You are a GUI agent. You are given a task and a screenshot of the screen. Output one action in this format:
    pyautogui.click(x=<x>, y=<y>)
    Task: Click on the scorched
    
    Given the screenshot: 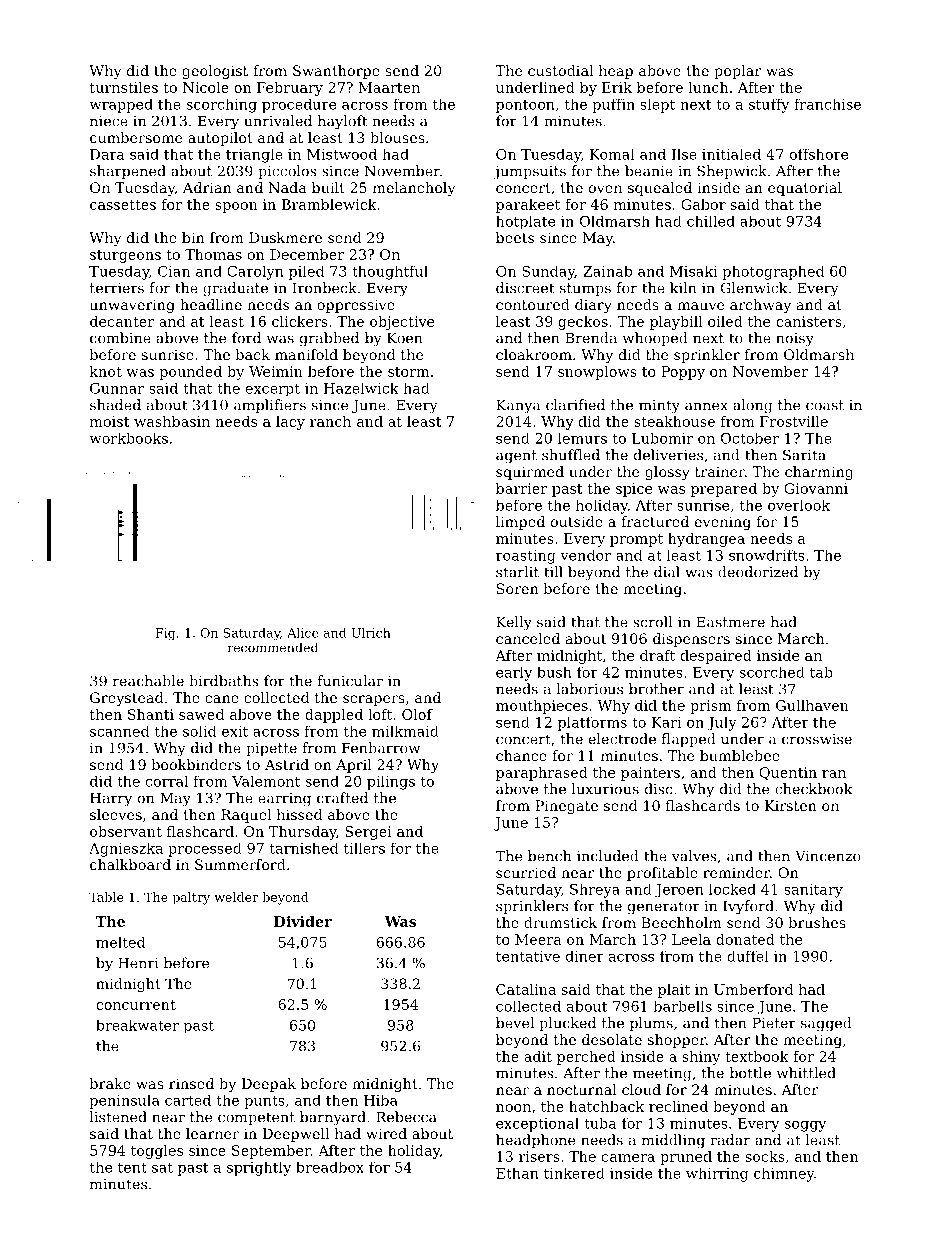 What is the action you would take?
    pyautogui.click(x=772, y=672)
